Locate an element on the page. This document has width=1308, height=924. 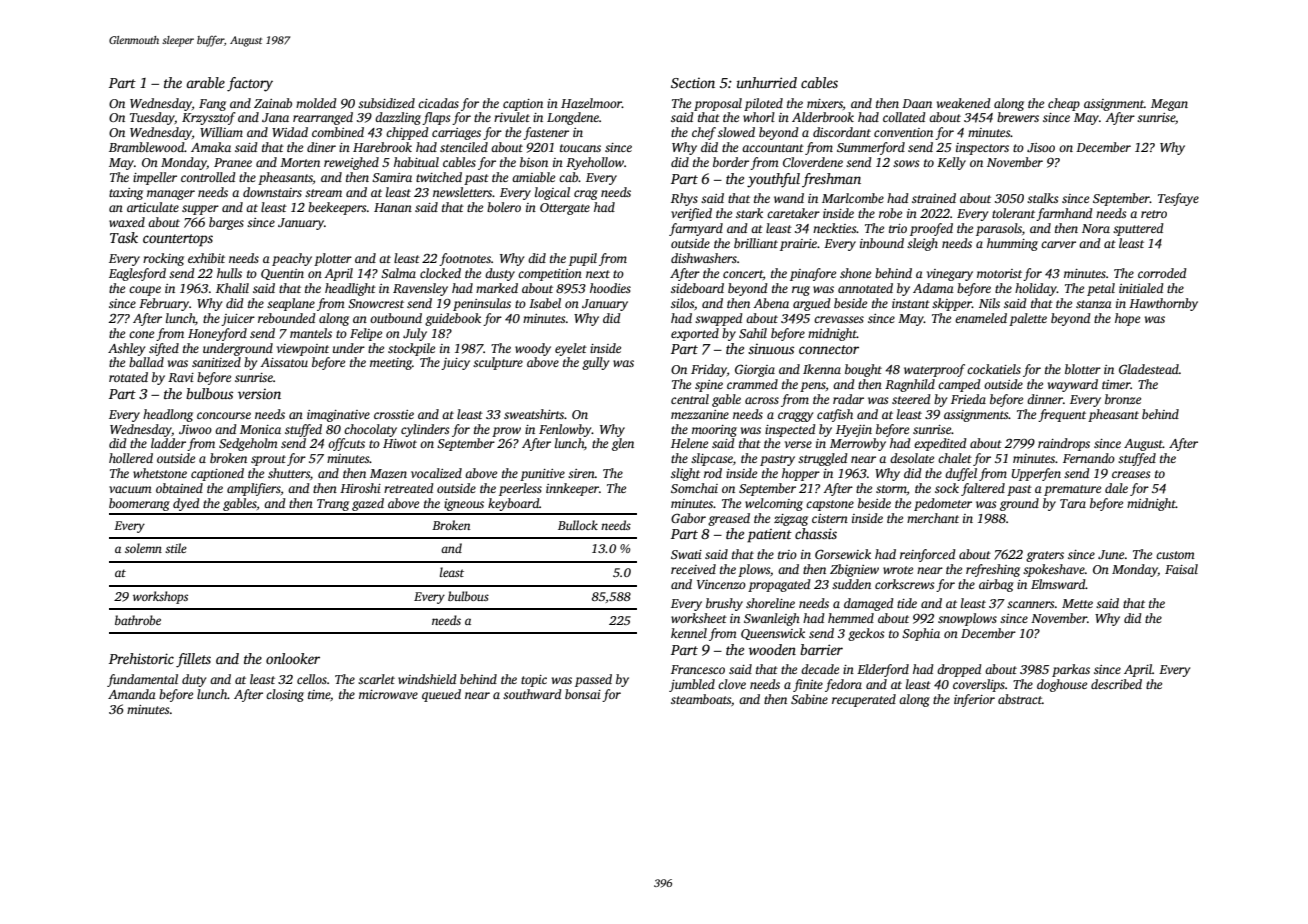
meeting is located at coordinates (391, 364).
